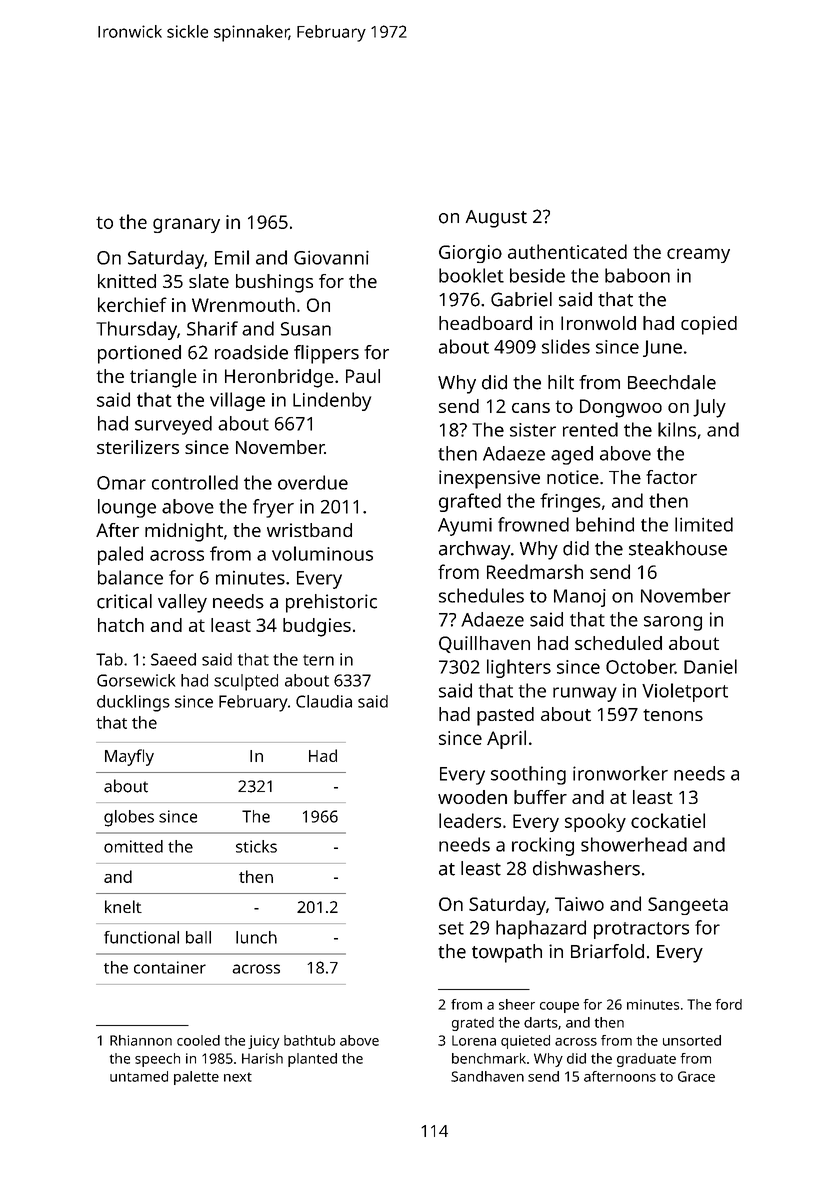 The image size is (840, 1192). I want to click on container, so click(170, 967).
